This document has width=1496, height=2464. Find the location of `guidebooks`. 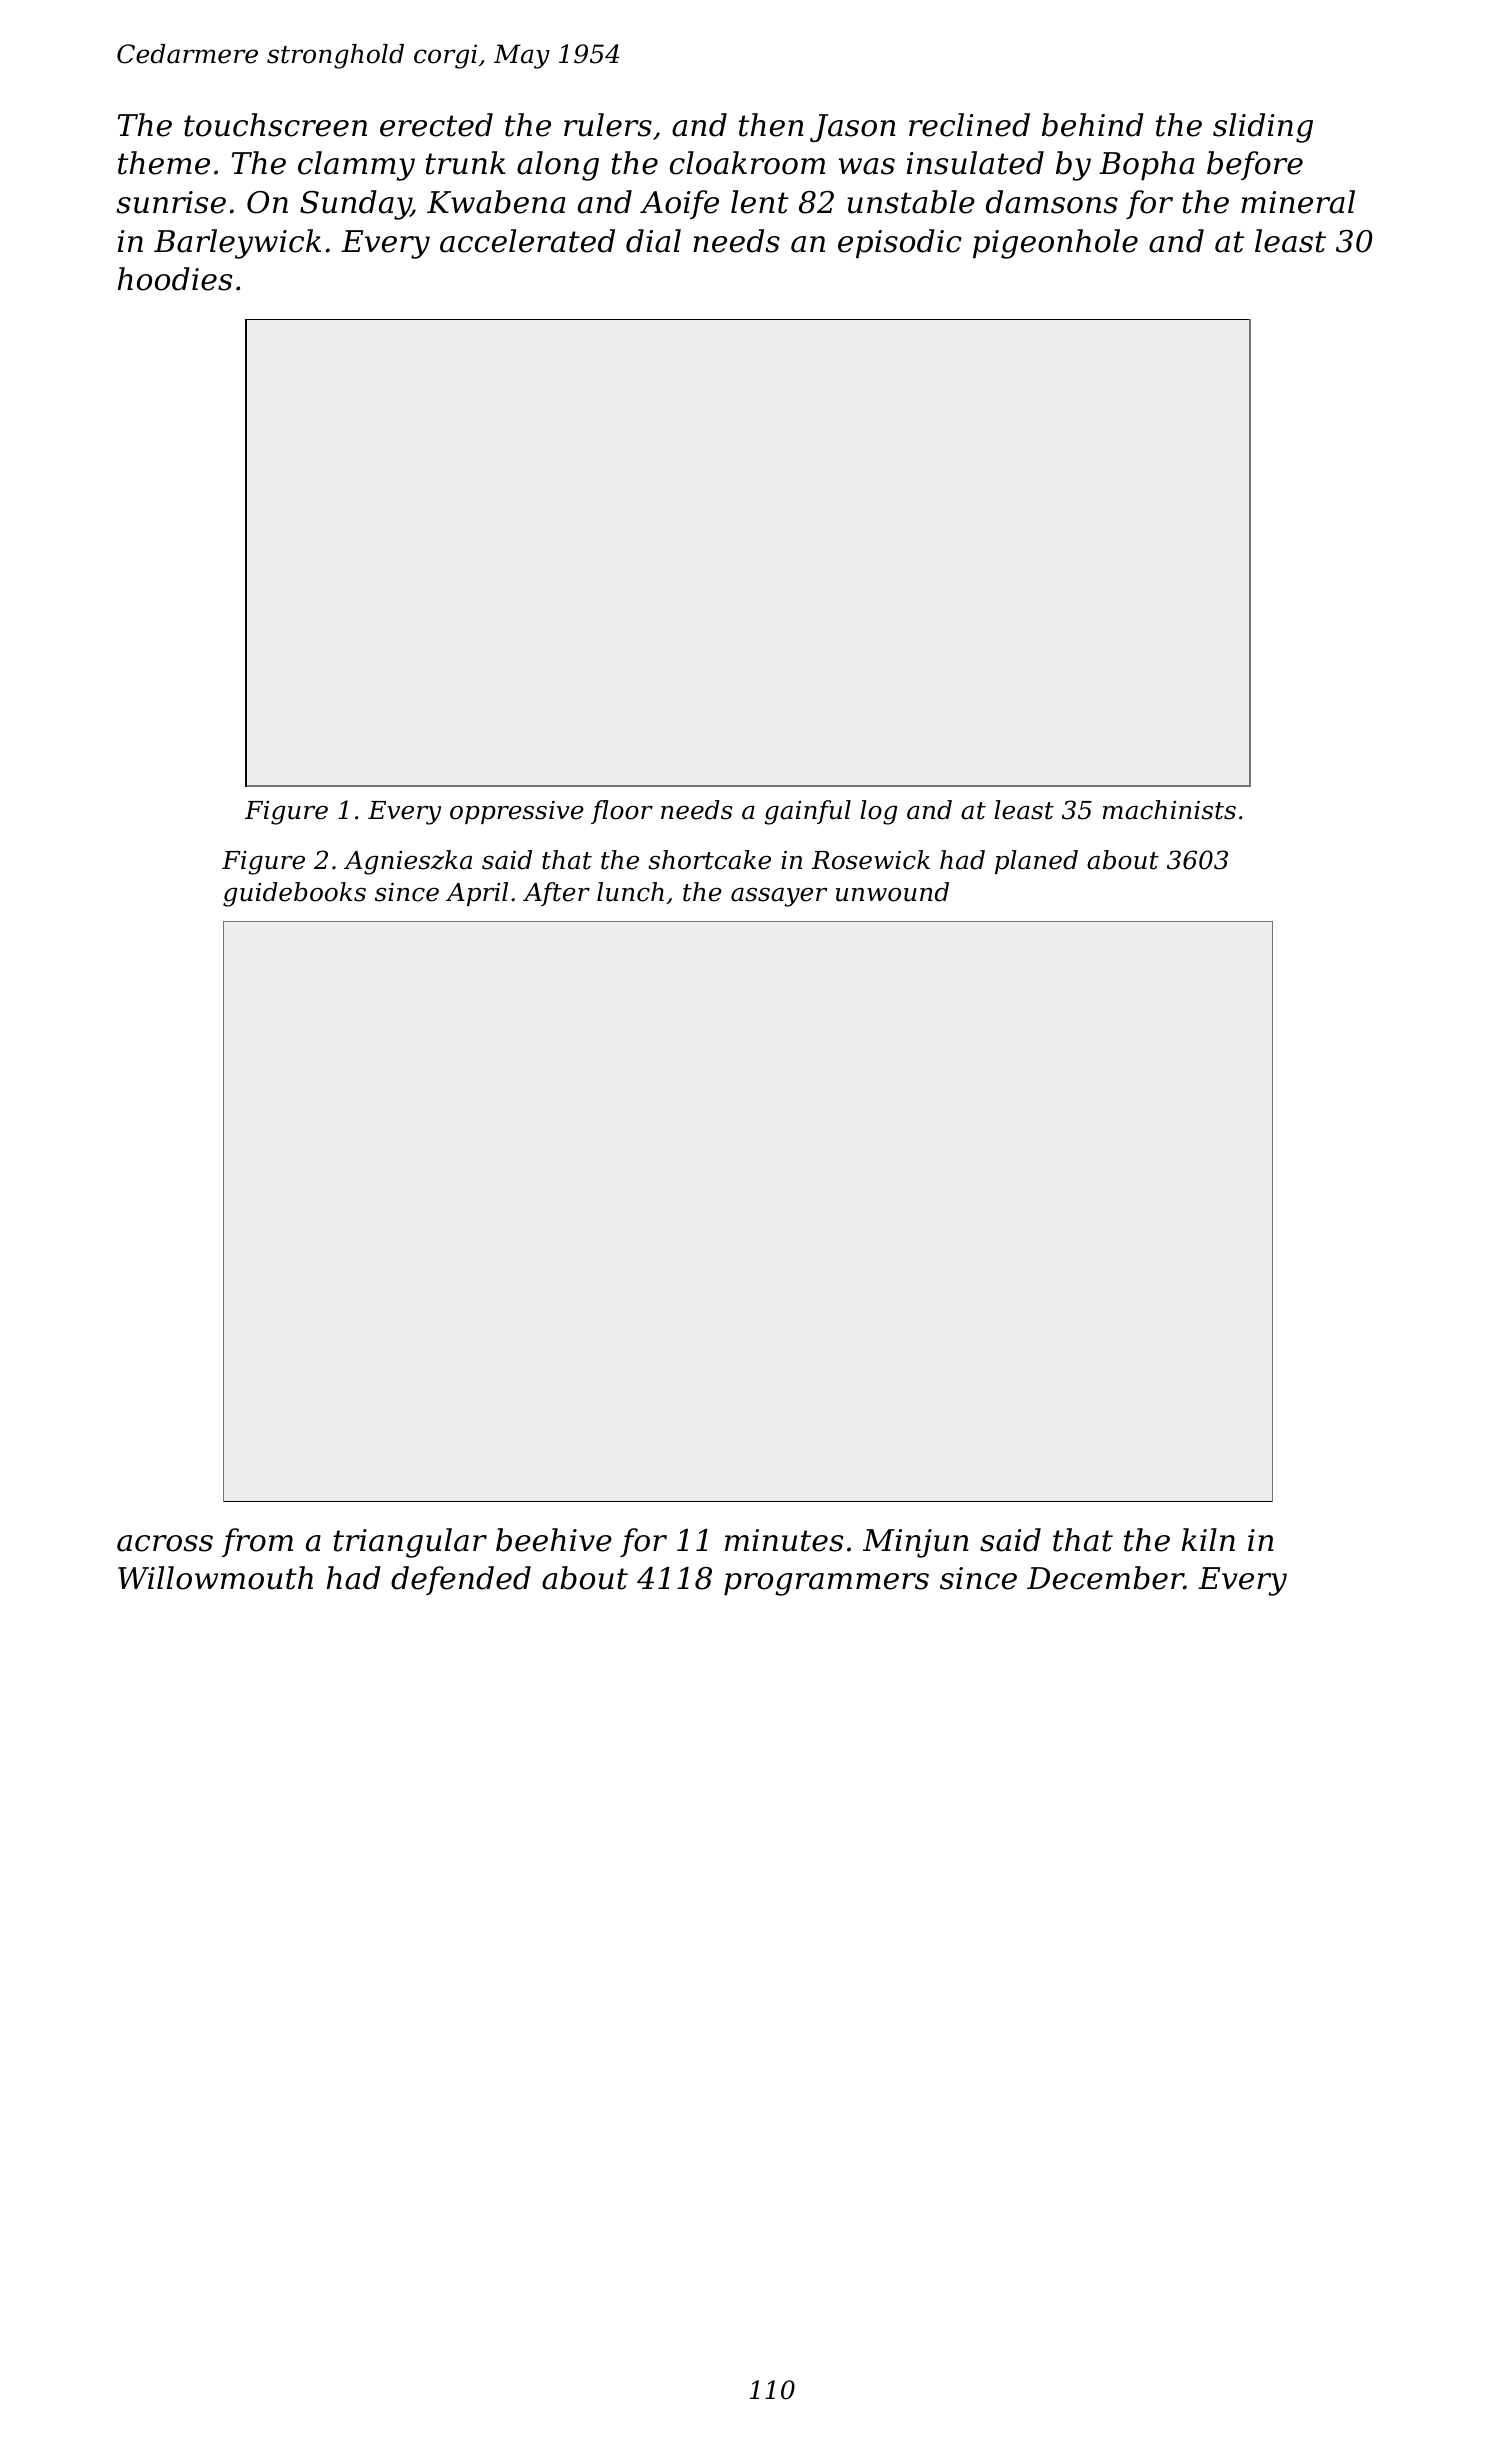

guidebooks is located at coordinates (294, 894).
